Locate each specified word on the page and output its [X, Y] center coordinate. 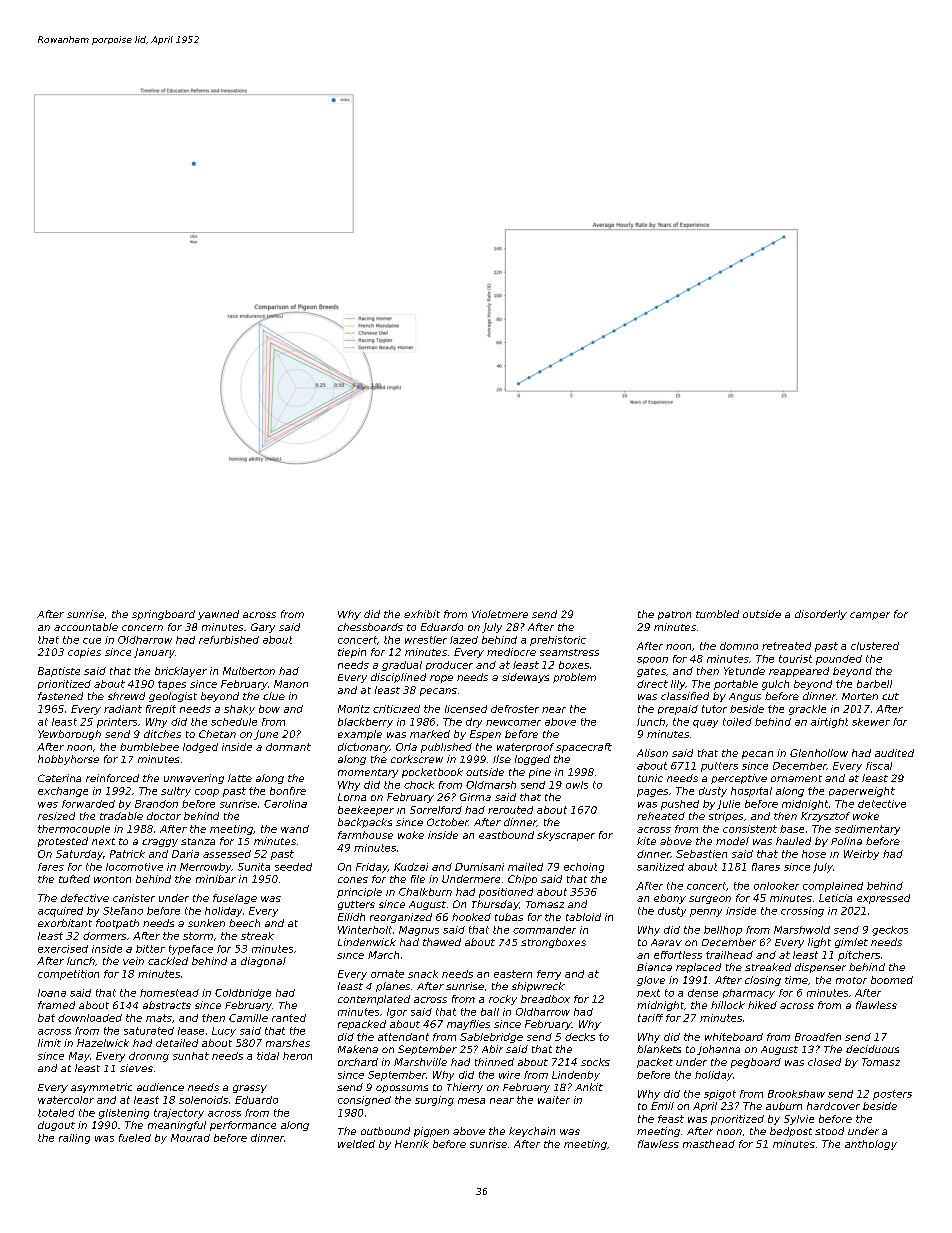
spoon [652, 660]
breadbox [545, 999]
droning [149, 1057]
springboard [163, 615]
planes [393, 987]
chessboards [370, 627]
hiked [762, 1005]
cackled [168, 961]
